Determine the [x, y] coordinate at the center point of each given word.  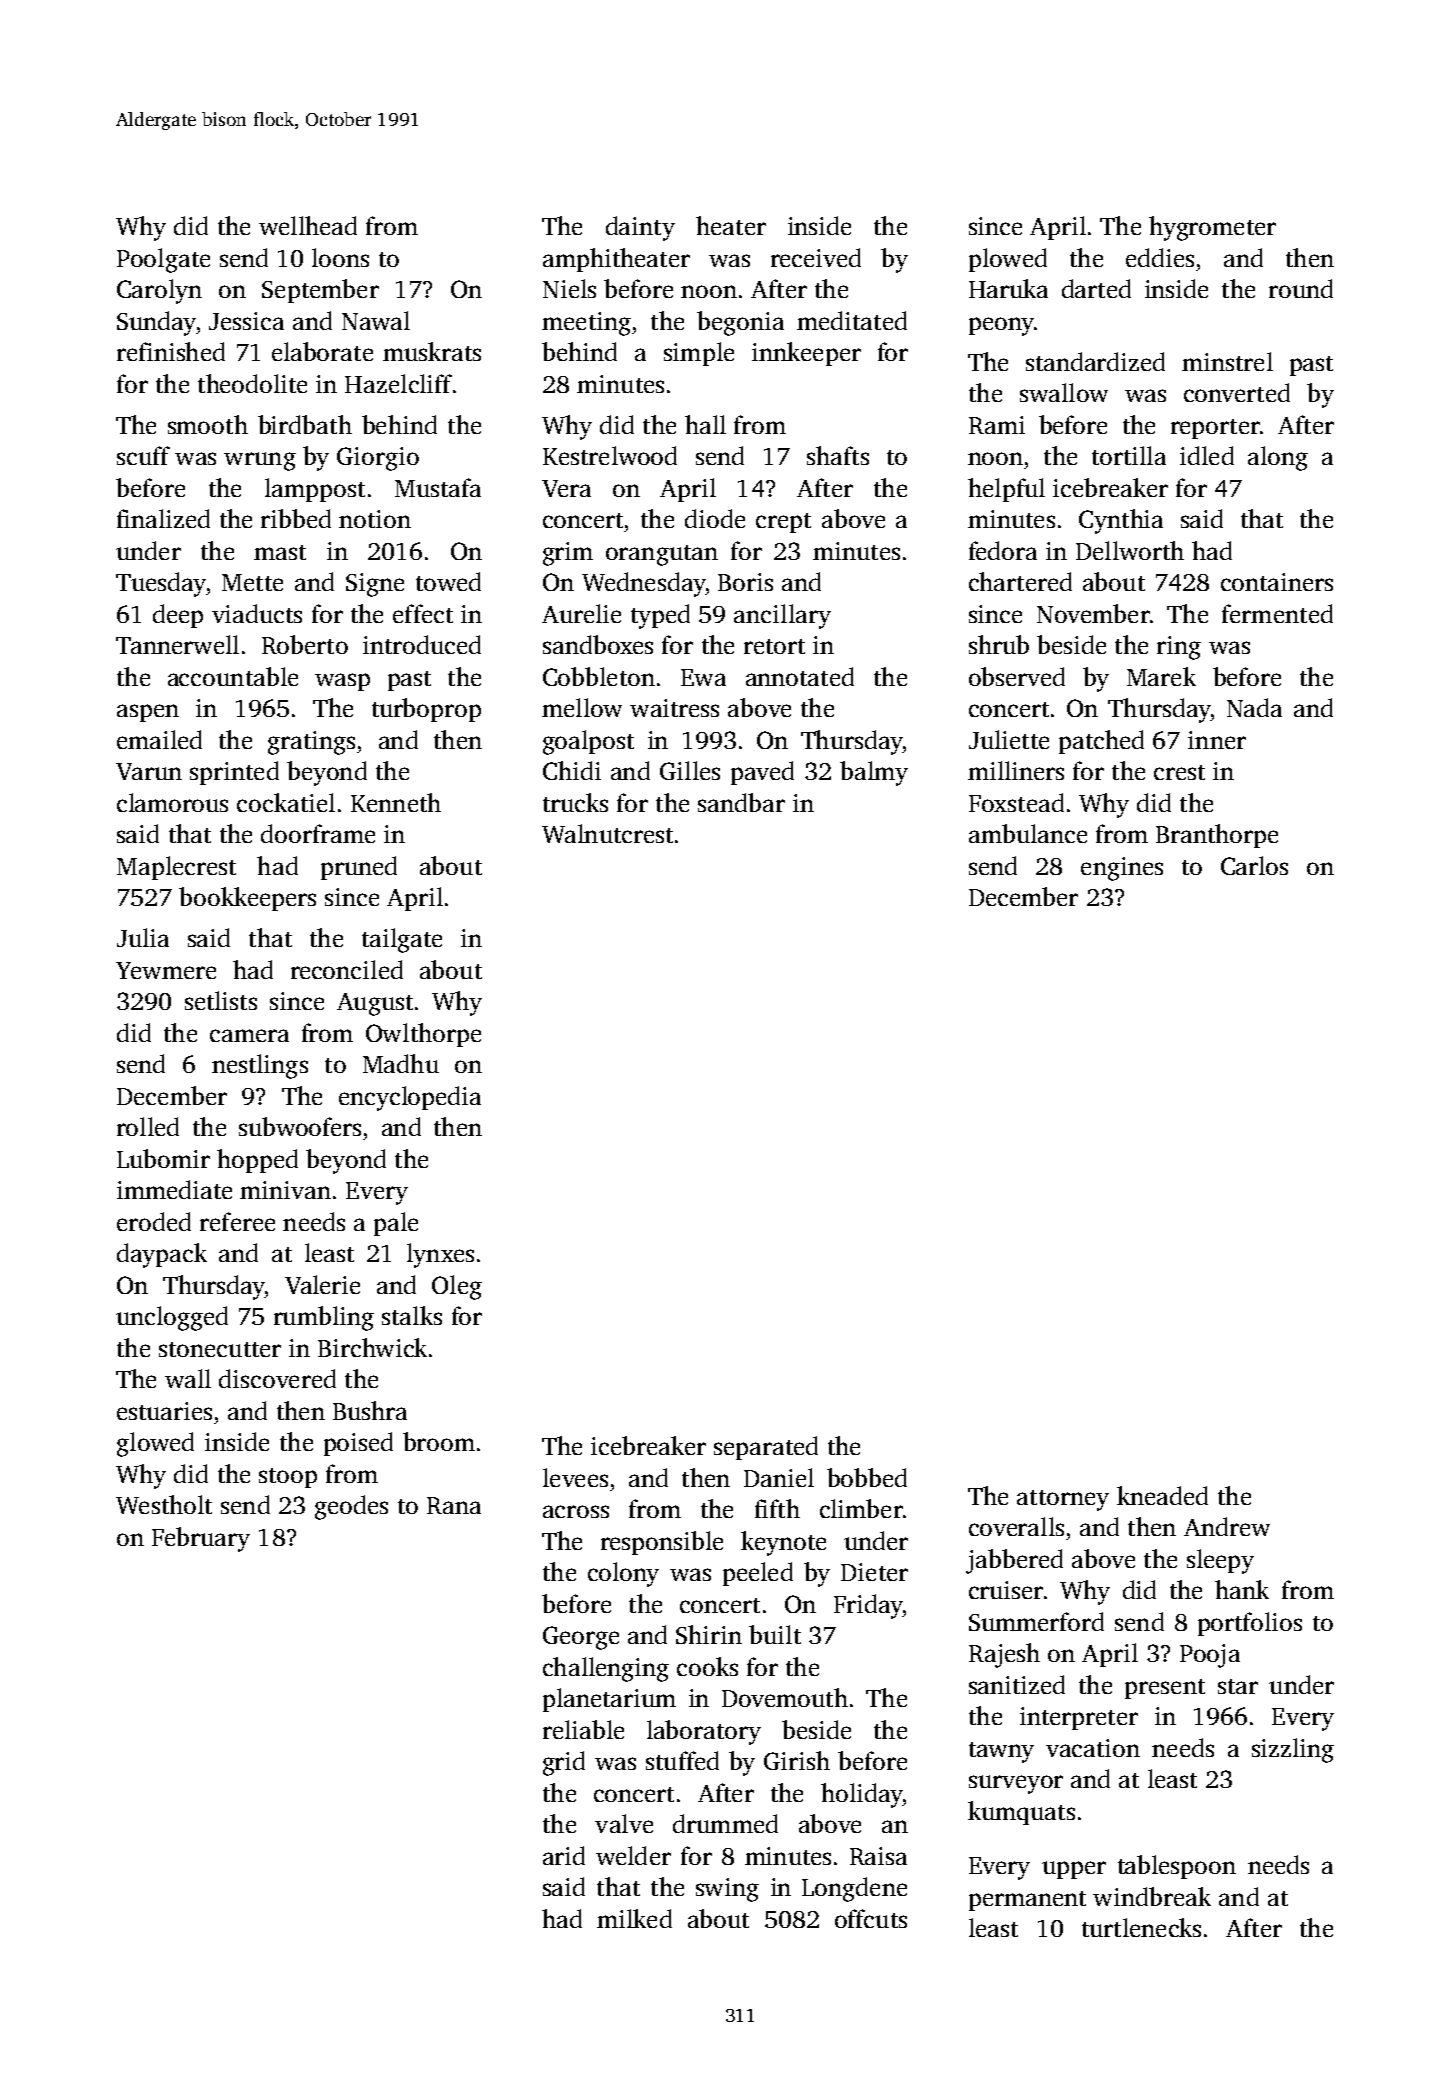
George [581, 1638]
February [201, 1539]
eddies [1160, 257]
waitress [674, 708]
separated [766, 1448]
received [816, 257]
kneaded [1162, 1495]
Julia [143, 937]
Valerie [322, 1284]
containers [1277, 582]
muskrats [432, 351]
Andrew [1227, 1526]
